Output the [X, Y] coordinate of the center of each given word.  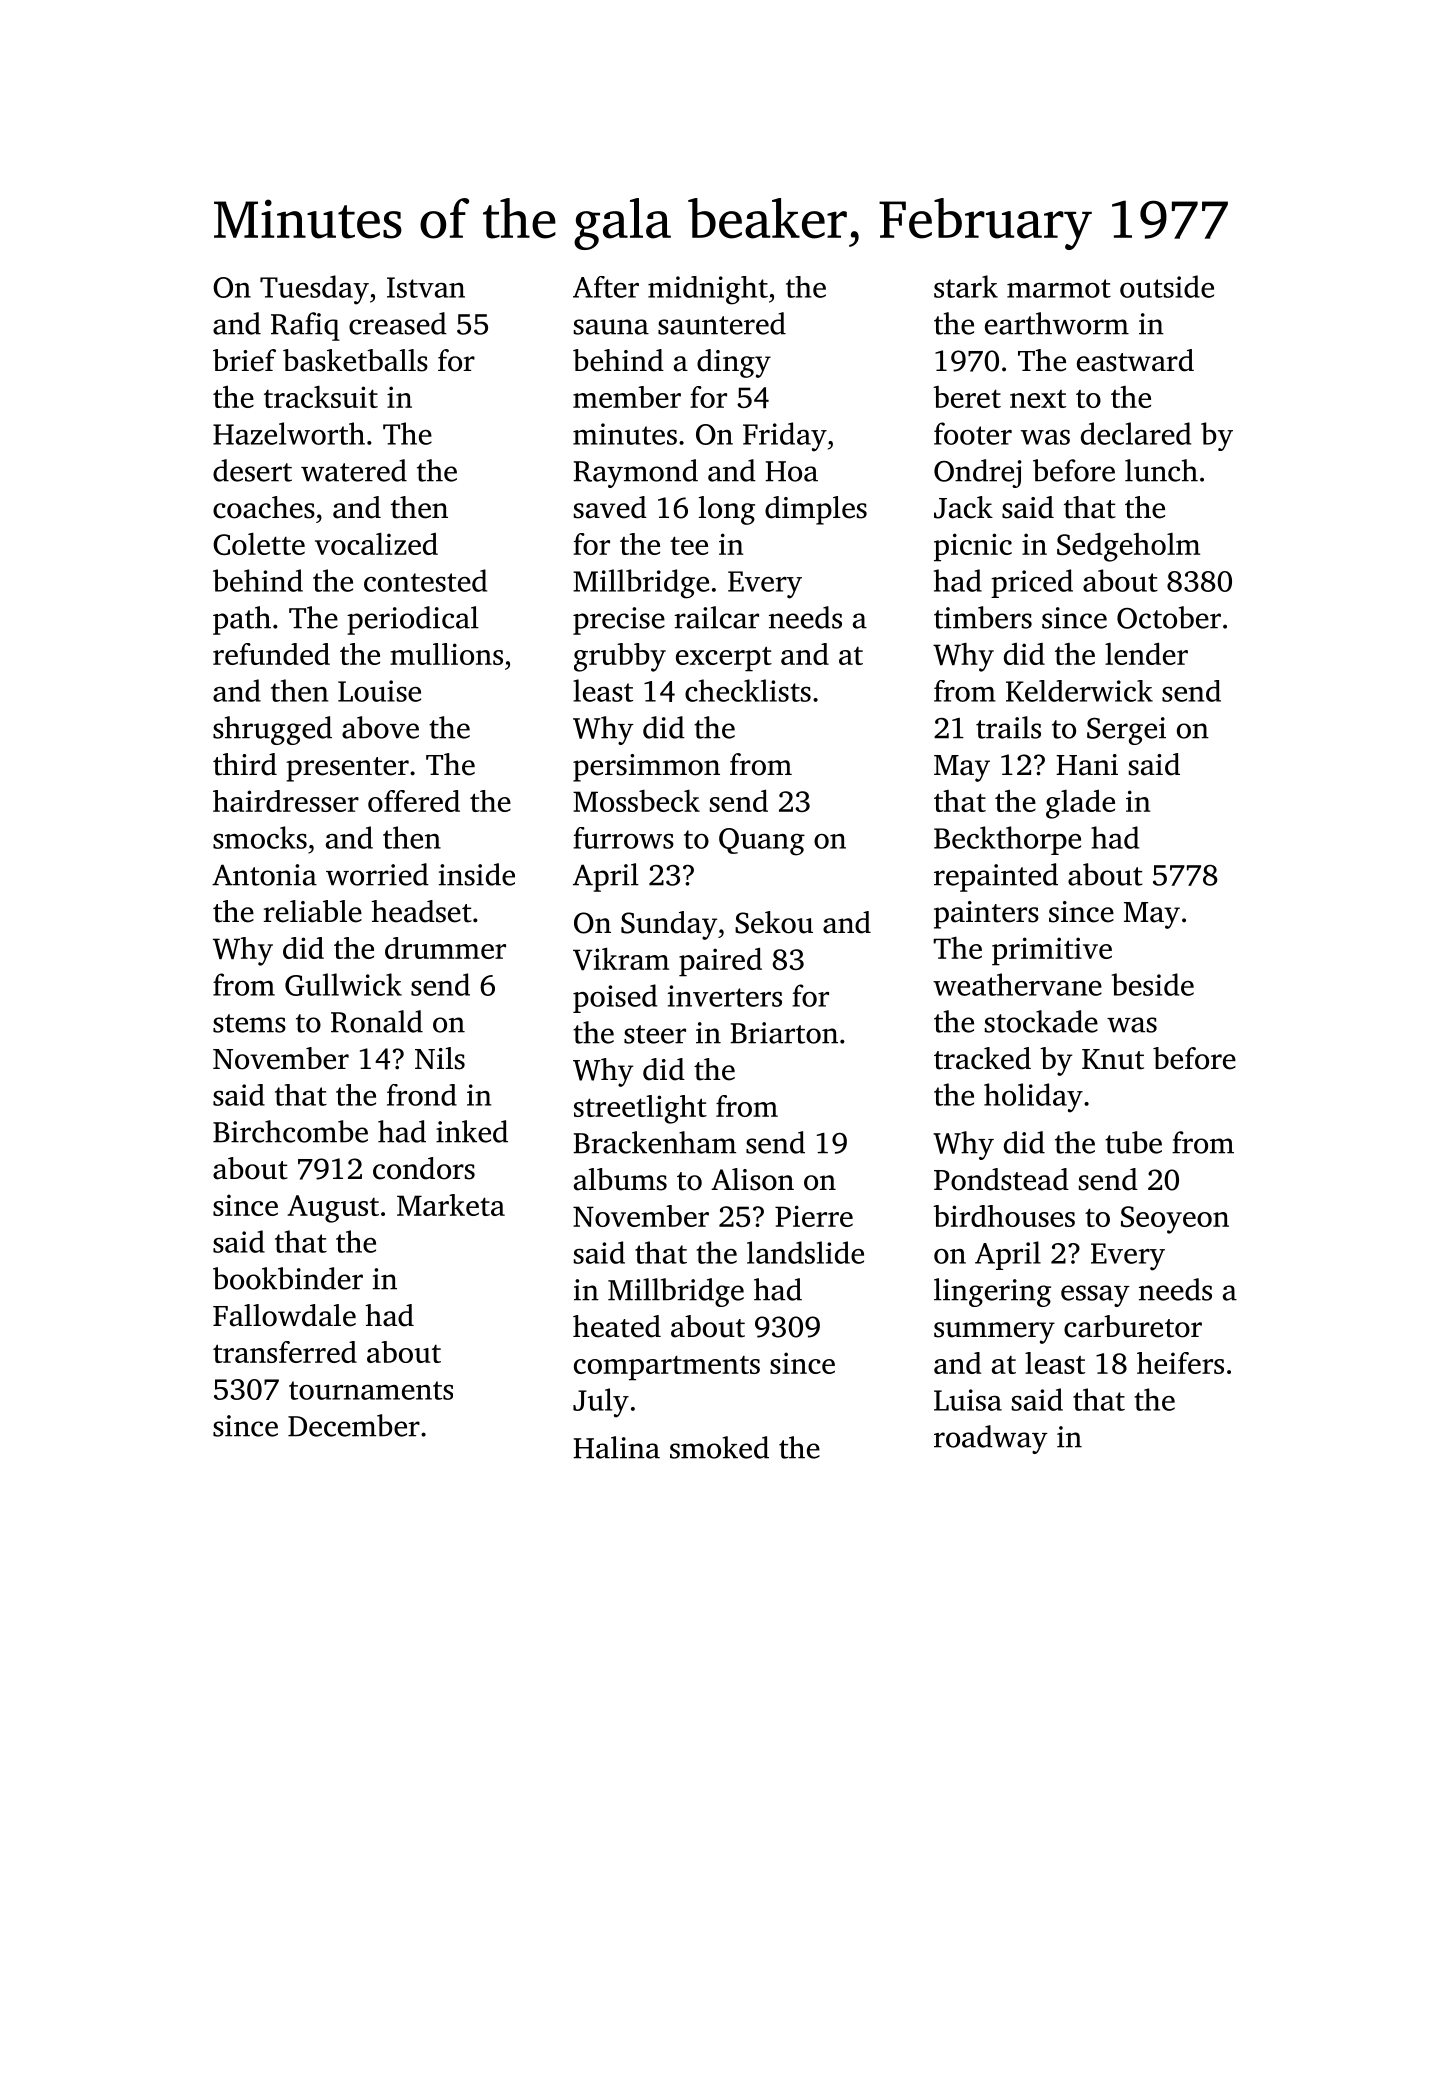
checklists [748, 690]
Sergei [1126, 731]
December [354, 1425]
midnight [708, 290]
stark [966, 286]
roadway [991, 1439]
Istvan [426, 287]
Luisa [968, 1400]
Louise [379, 691]
